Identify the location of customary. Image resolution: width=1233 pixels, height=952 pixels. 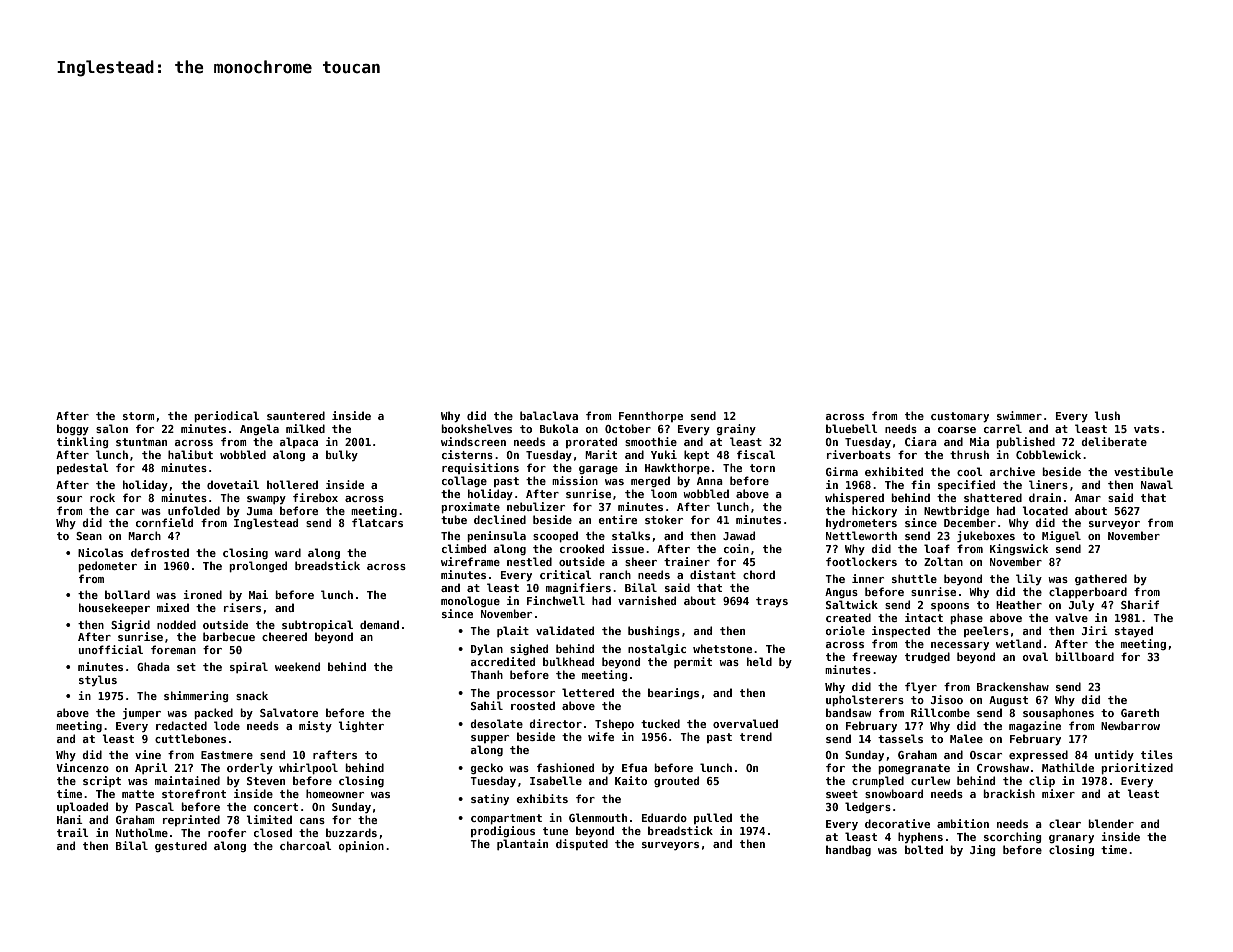
(960, 417).
